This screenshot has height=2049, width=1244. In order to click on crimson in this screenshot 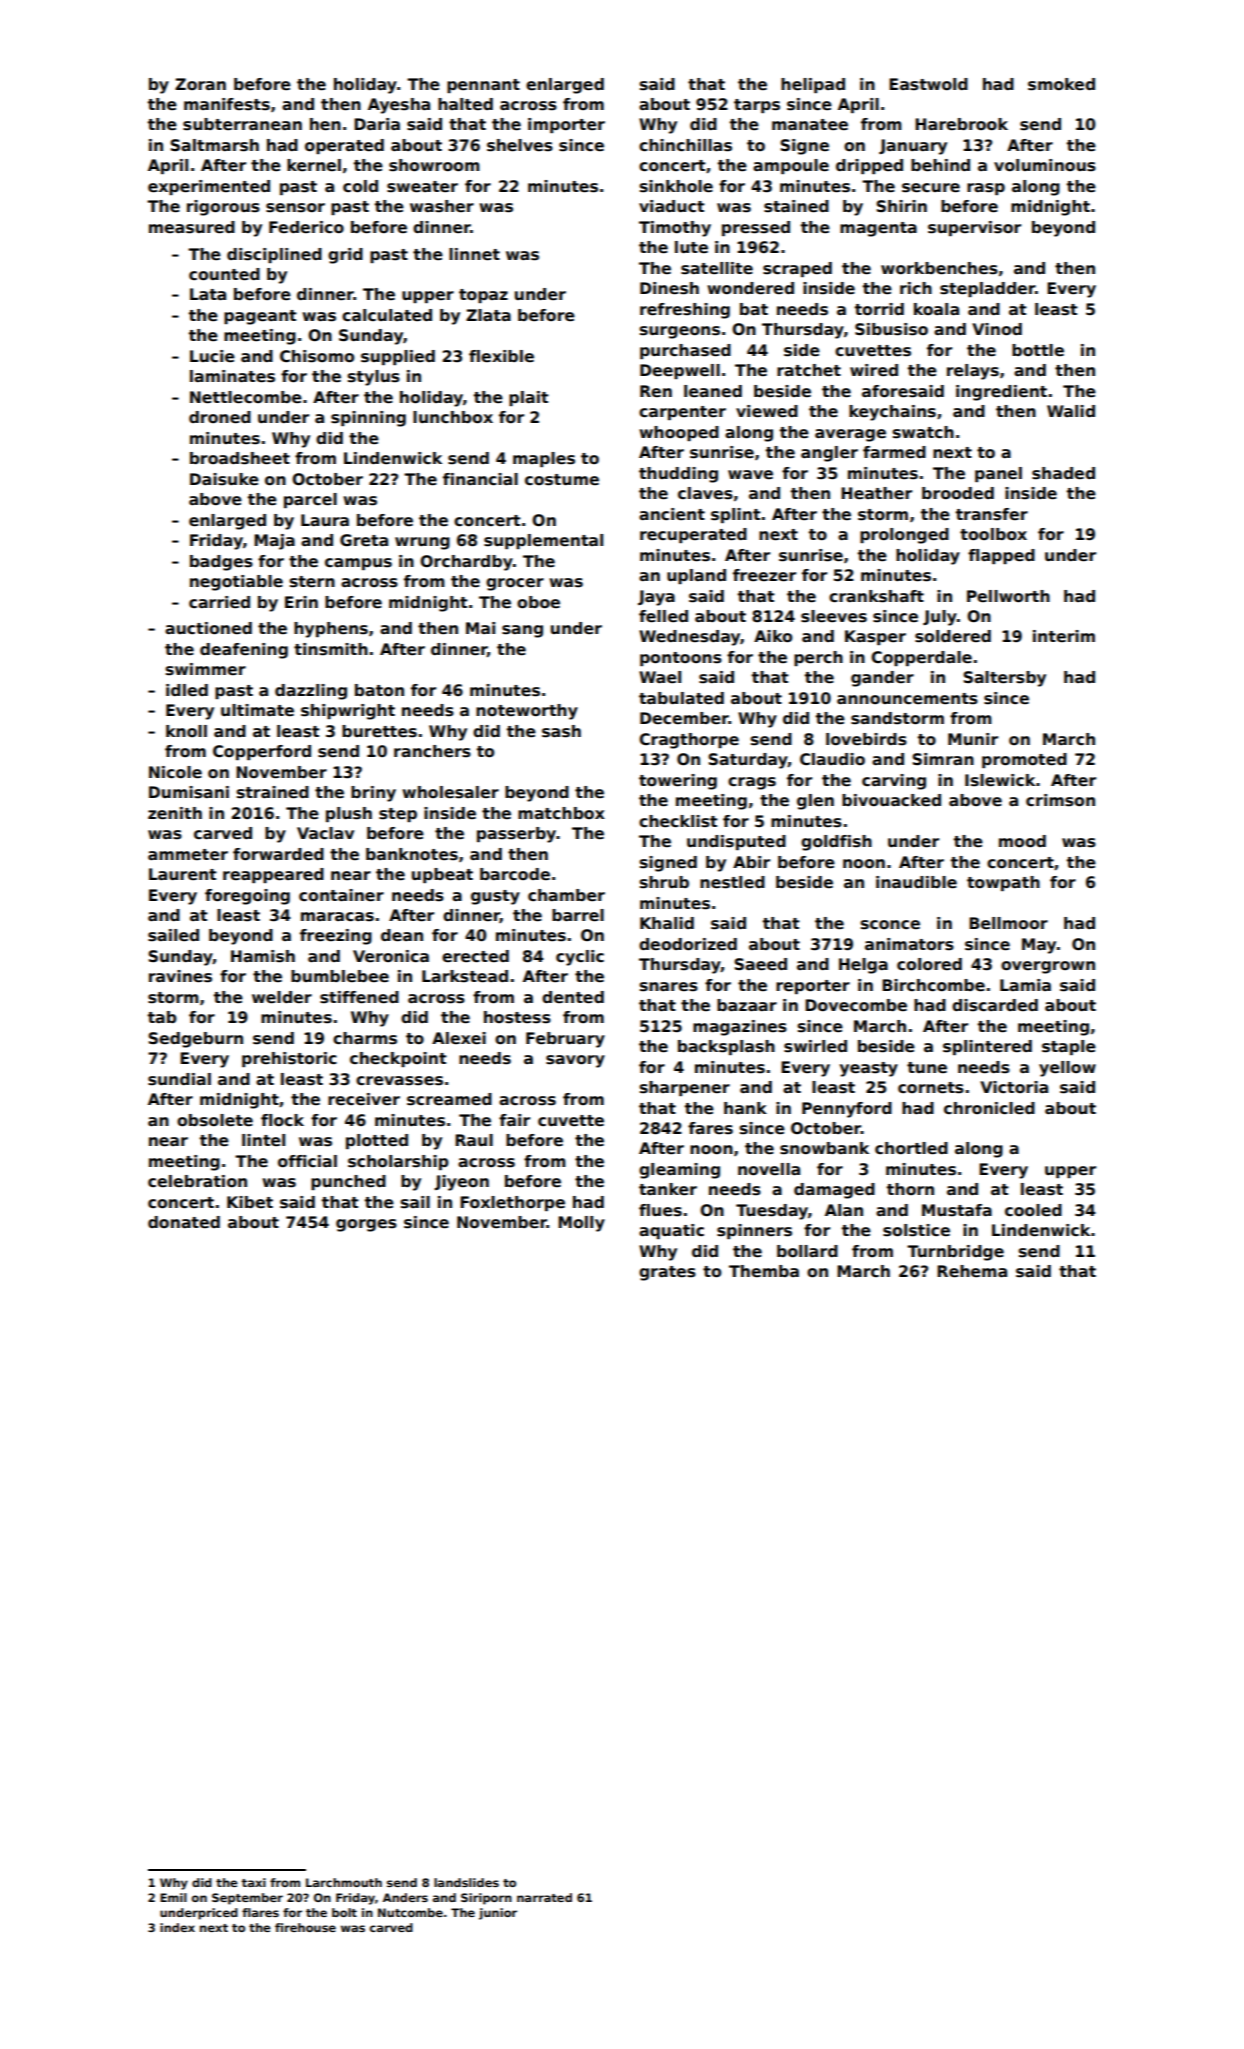, I will do `click(1060, 800)`.
